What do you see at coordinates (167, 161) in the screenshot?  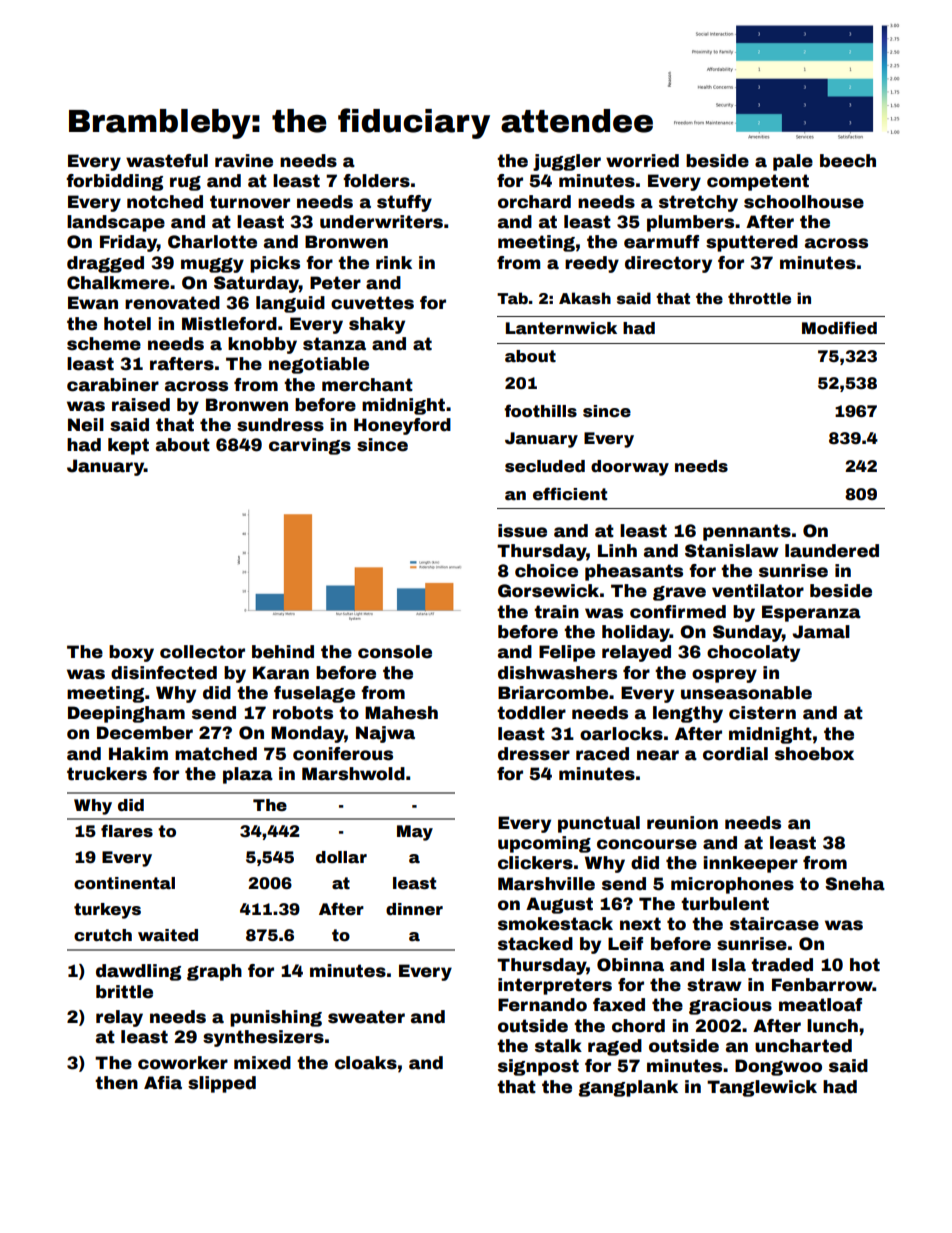 I see `wasteful` at bounding box center [167, 161].
